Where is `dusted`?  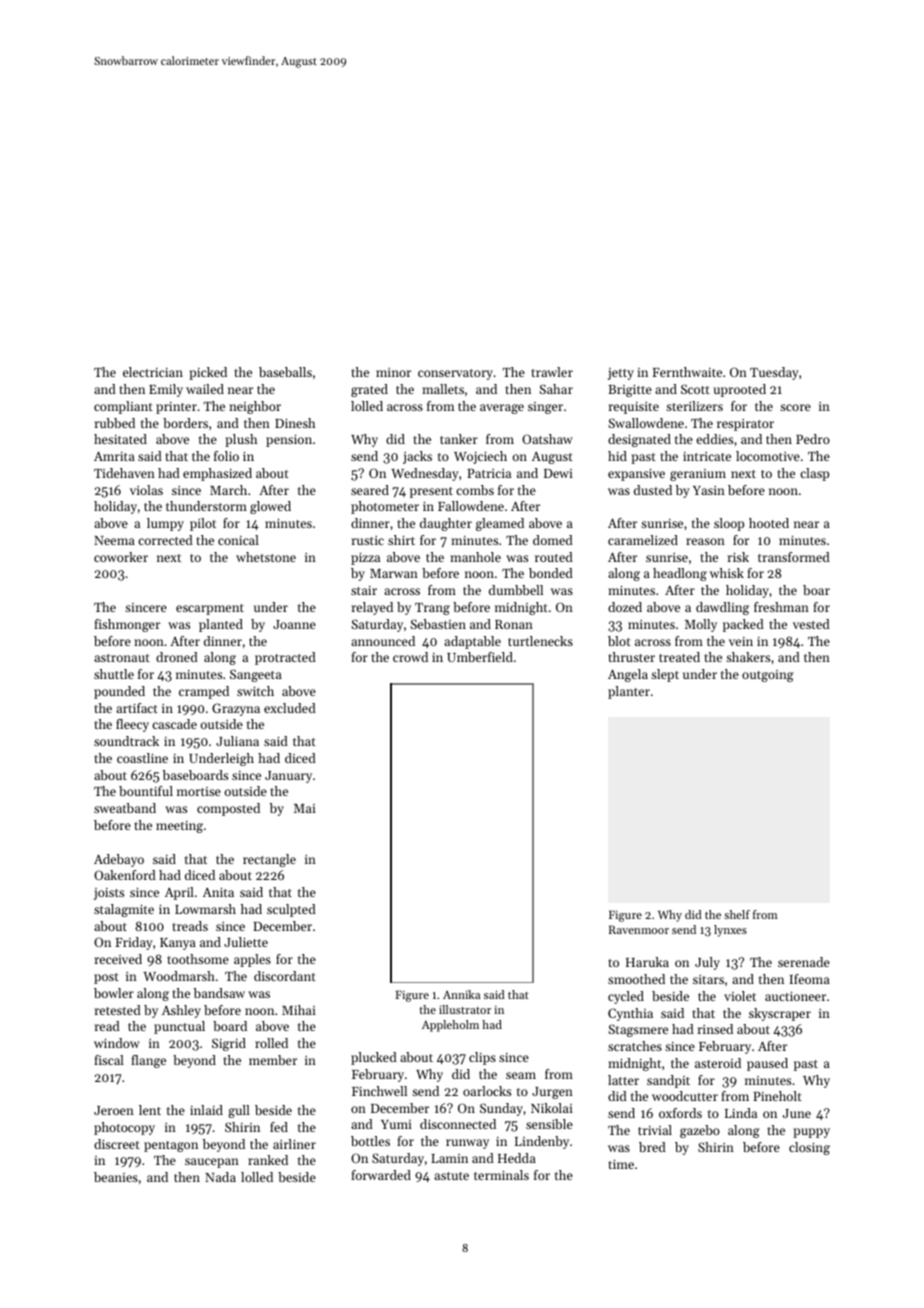
dusted is located at coordinates (653, 490).
